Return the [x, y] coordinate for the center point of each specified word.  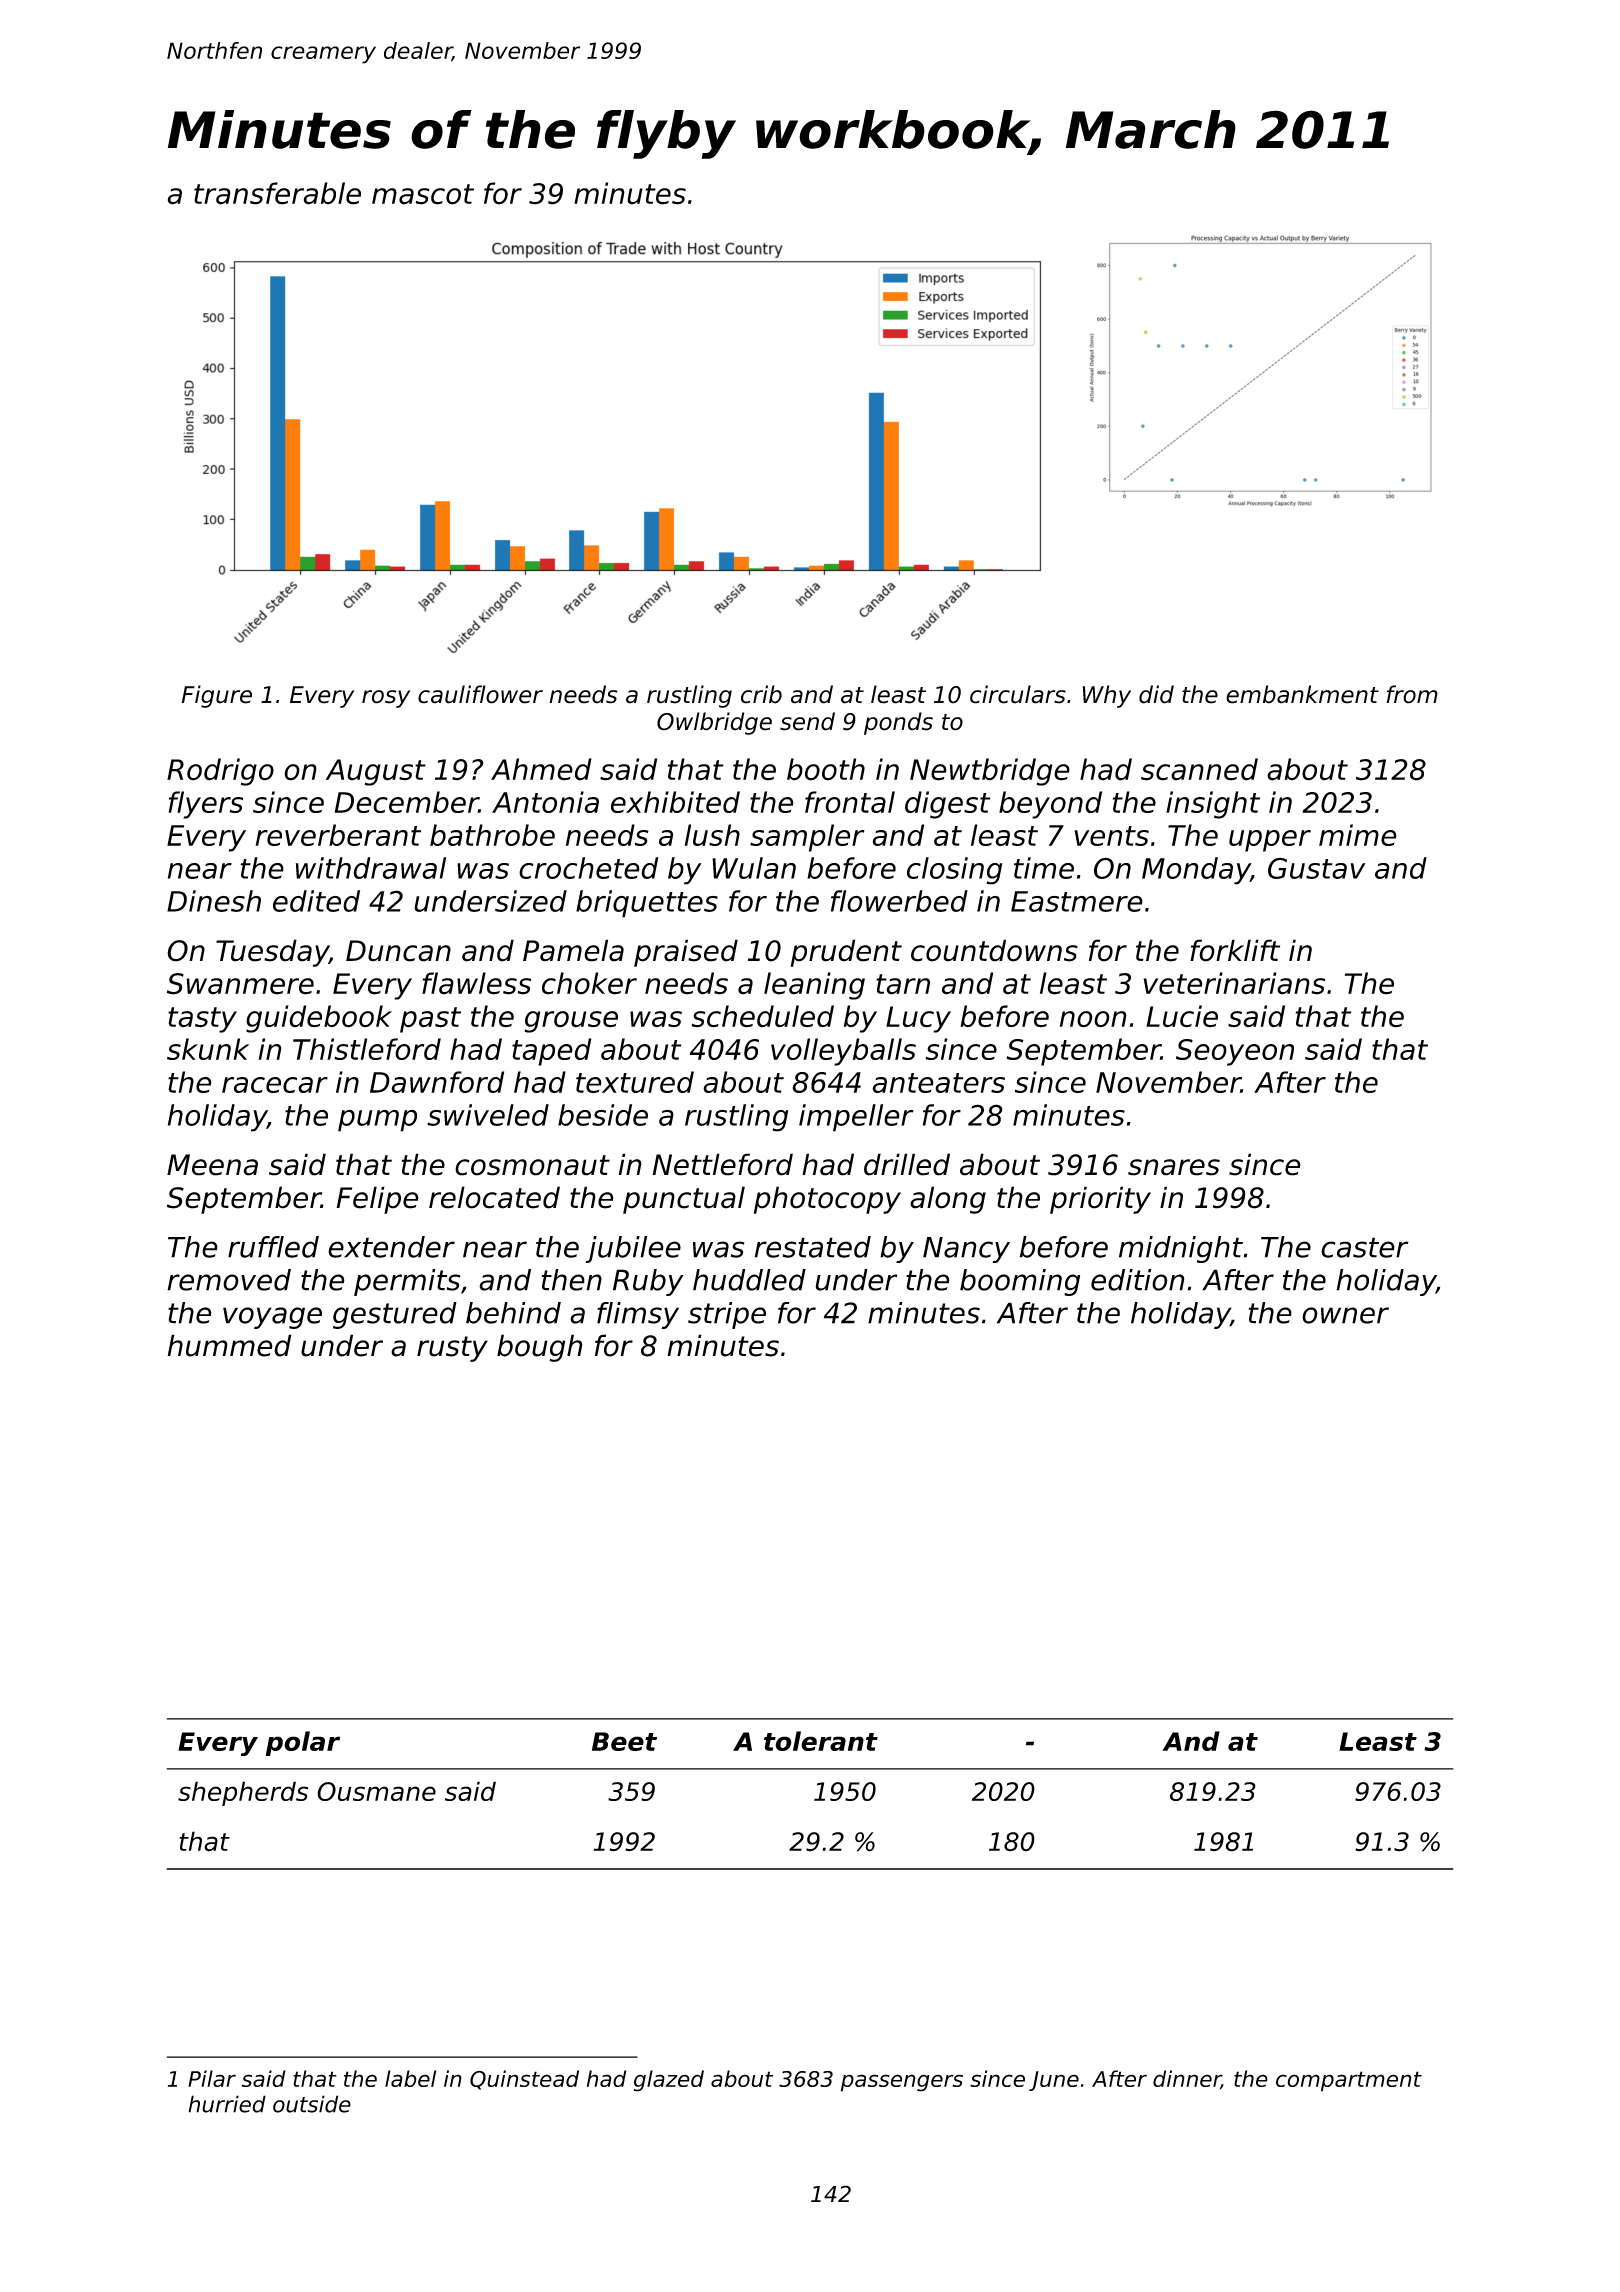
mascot [423, 194]
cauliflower [480, 694]
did [1156, 694]
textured [635, 1082]
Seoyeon [1235, 1052]
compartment [1349, 2081]
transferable [277, 193]
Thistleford [367, 1049]
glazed [669, 2081]
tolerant [821, 1741]
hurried [227, 2104]
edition [1138, 1280]
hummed [229, 1345]
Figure [217, 696]
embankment [1302, 694]
